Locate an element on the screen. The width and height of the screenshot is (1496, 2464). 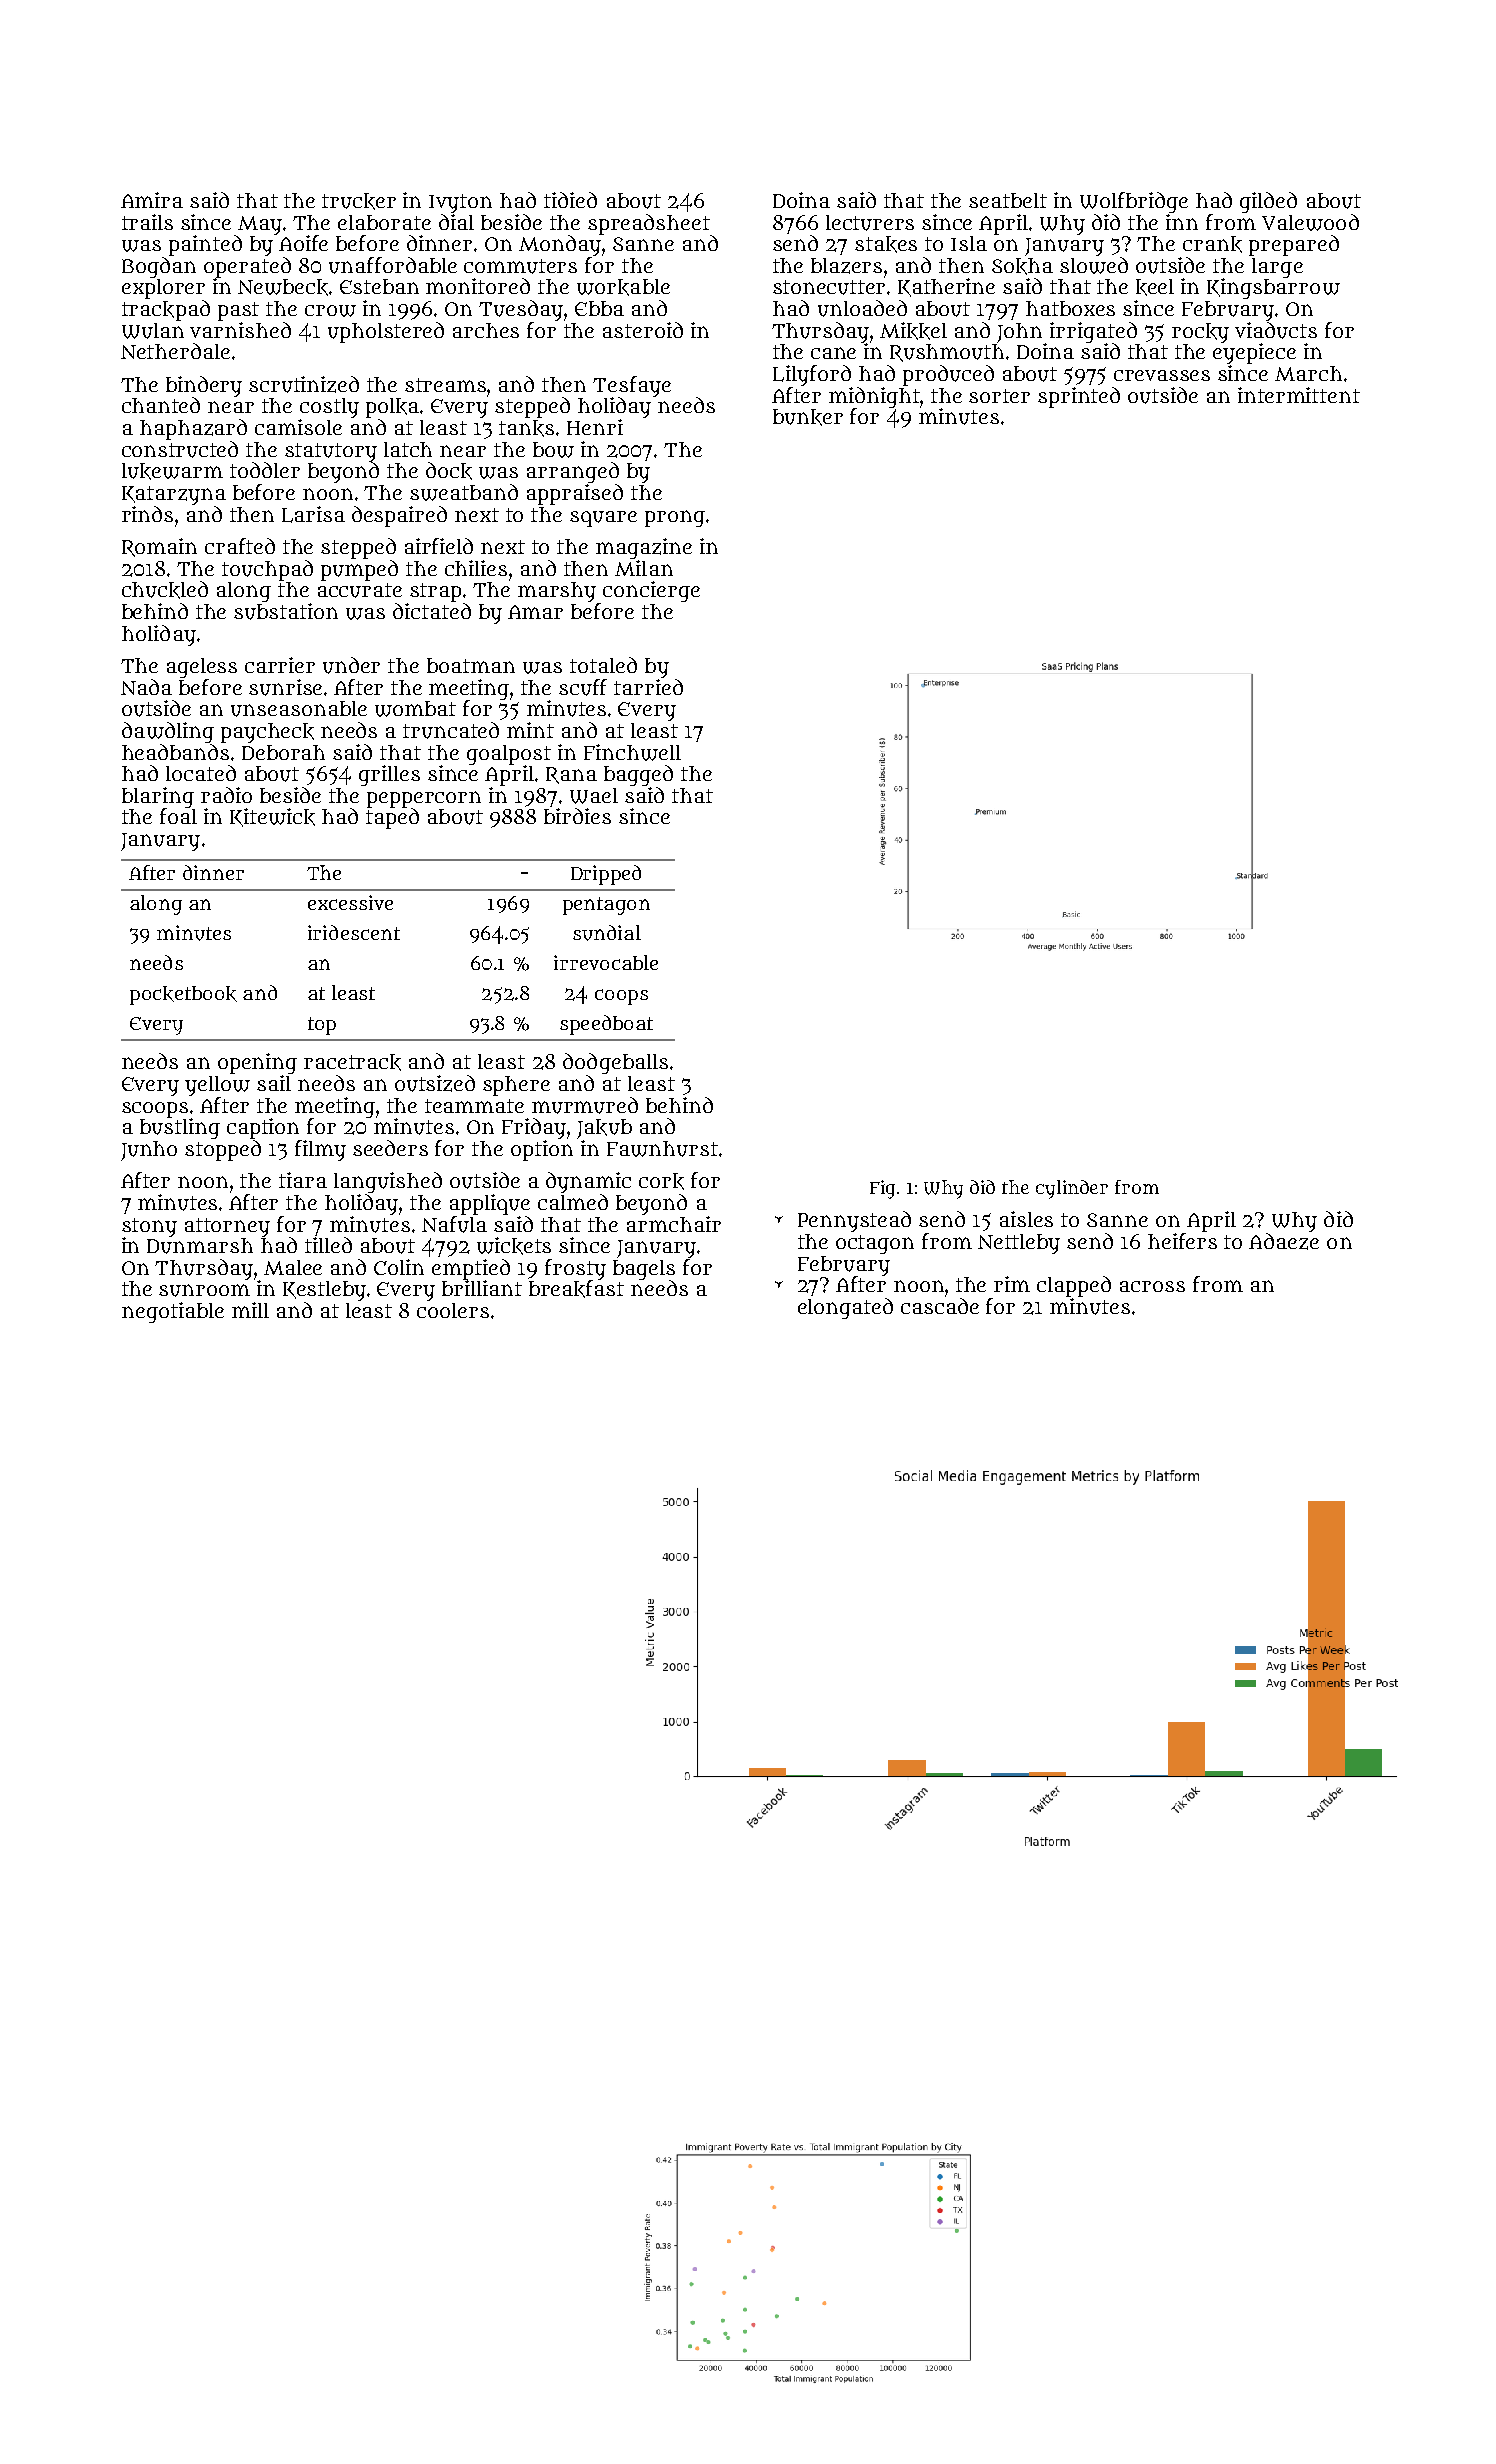
Wulan is located at coordinates (153, 331).
